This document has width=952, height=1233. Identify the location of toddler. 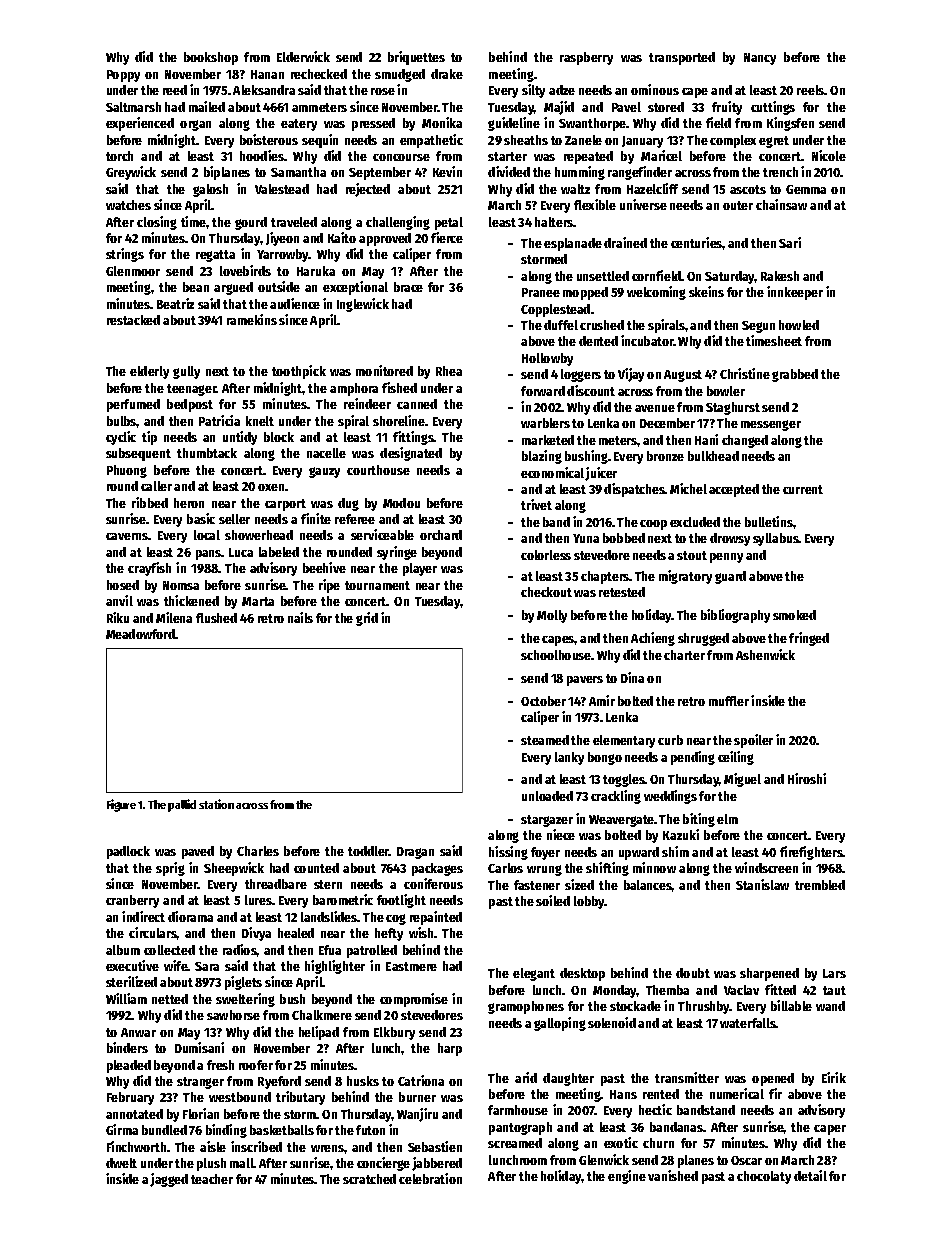
(368, 851).
